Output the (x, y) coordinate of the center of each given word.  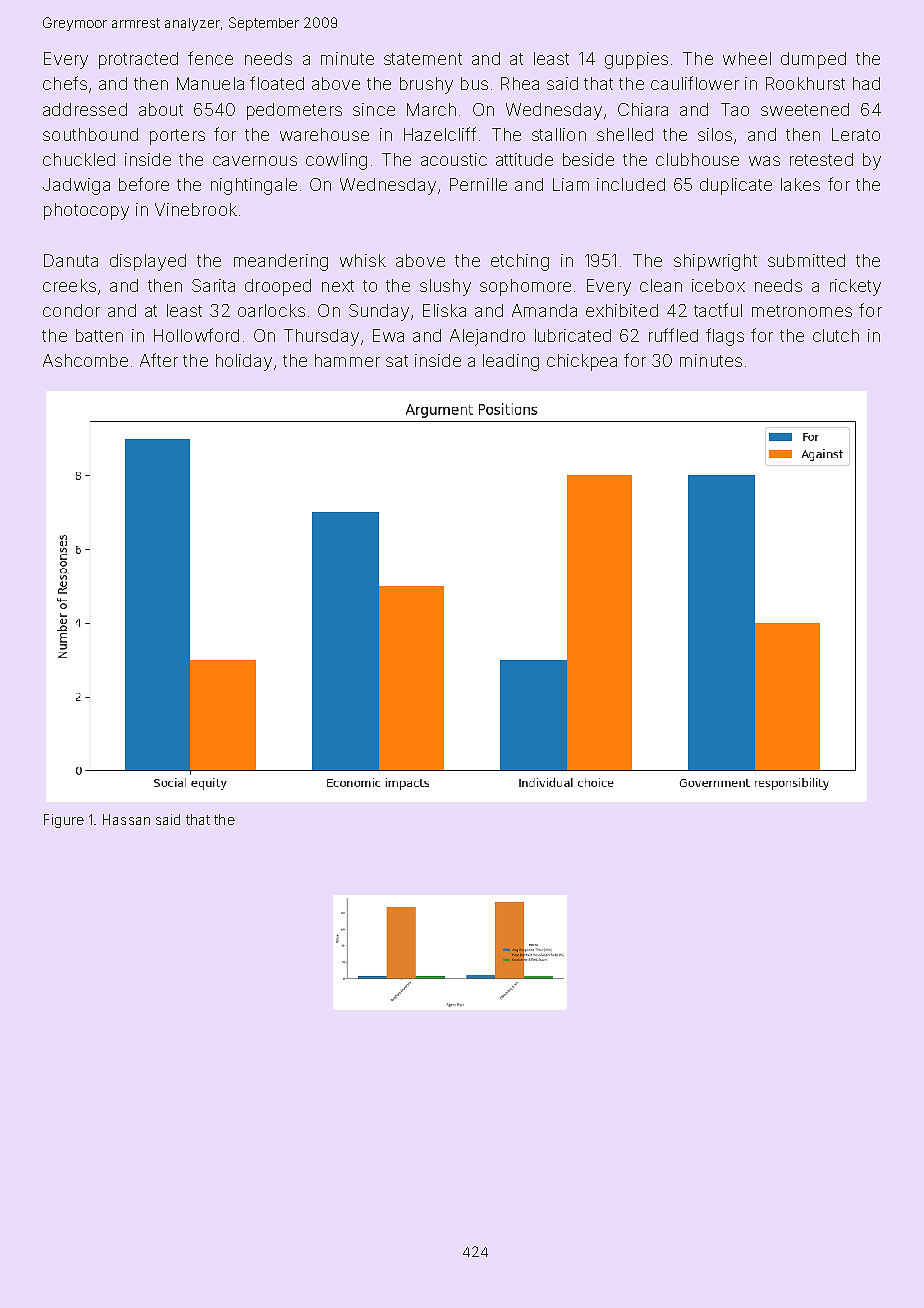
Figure (64, 821)
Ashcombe (85, 360)
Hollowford (196, 335)
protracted (138, 60)
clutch (836, 335)
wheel (747, 58)
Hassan (126, 819)
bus (474, 83)
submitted (806, 260)
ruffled (673, 335)
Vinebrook (196, 209)
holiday (244, 362)
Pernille (478, 184)
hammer (347, 360)
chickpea (582, 362)
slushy (445, 287)
